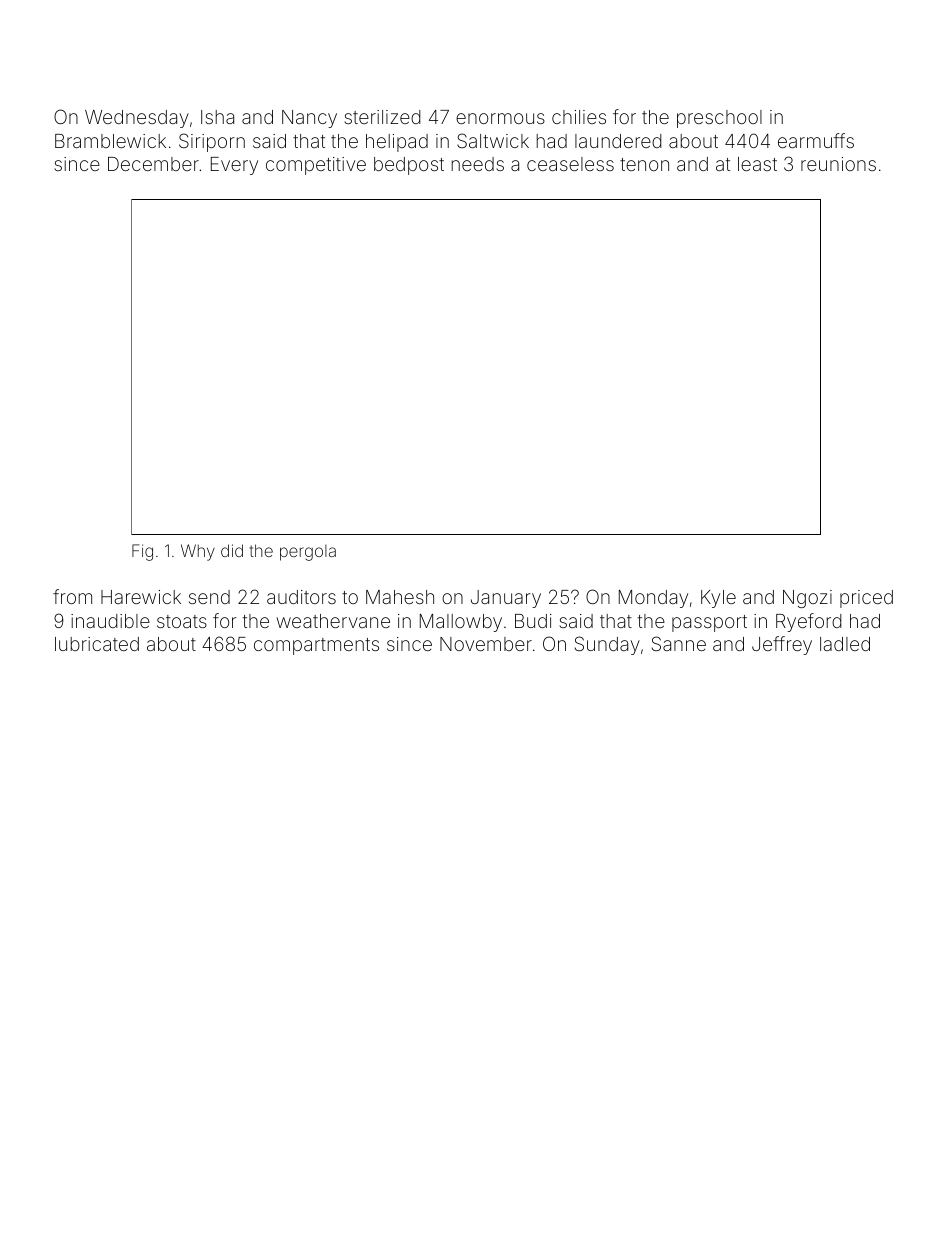  What do you see at coordinates (478, 164) in the image?
I see `needs` at bounding box center [478, 164].
